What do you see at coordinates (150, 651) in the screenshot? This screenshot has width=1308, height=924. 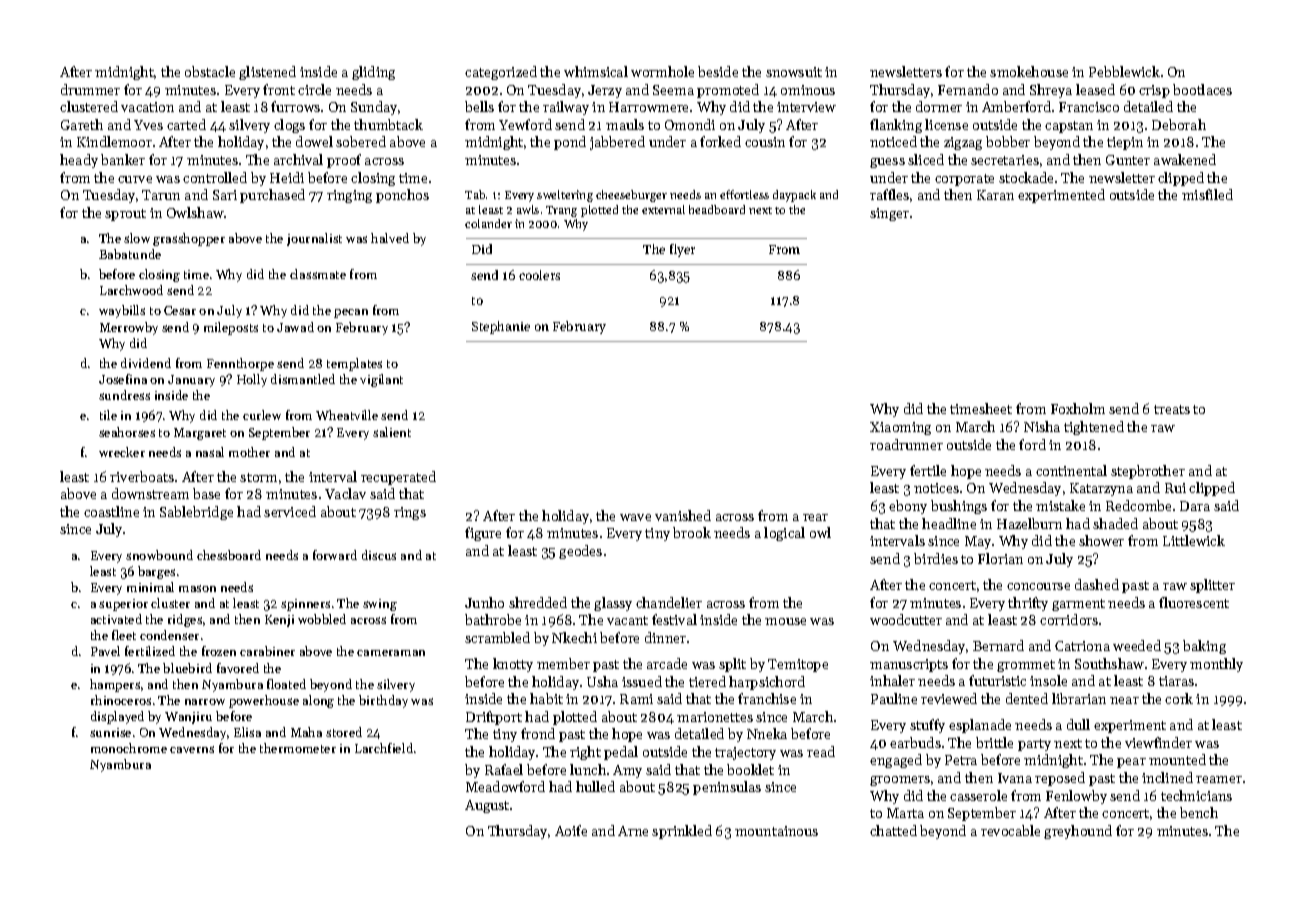 I see `fertilized` at bounding box center [150, 651].
